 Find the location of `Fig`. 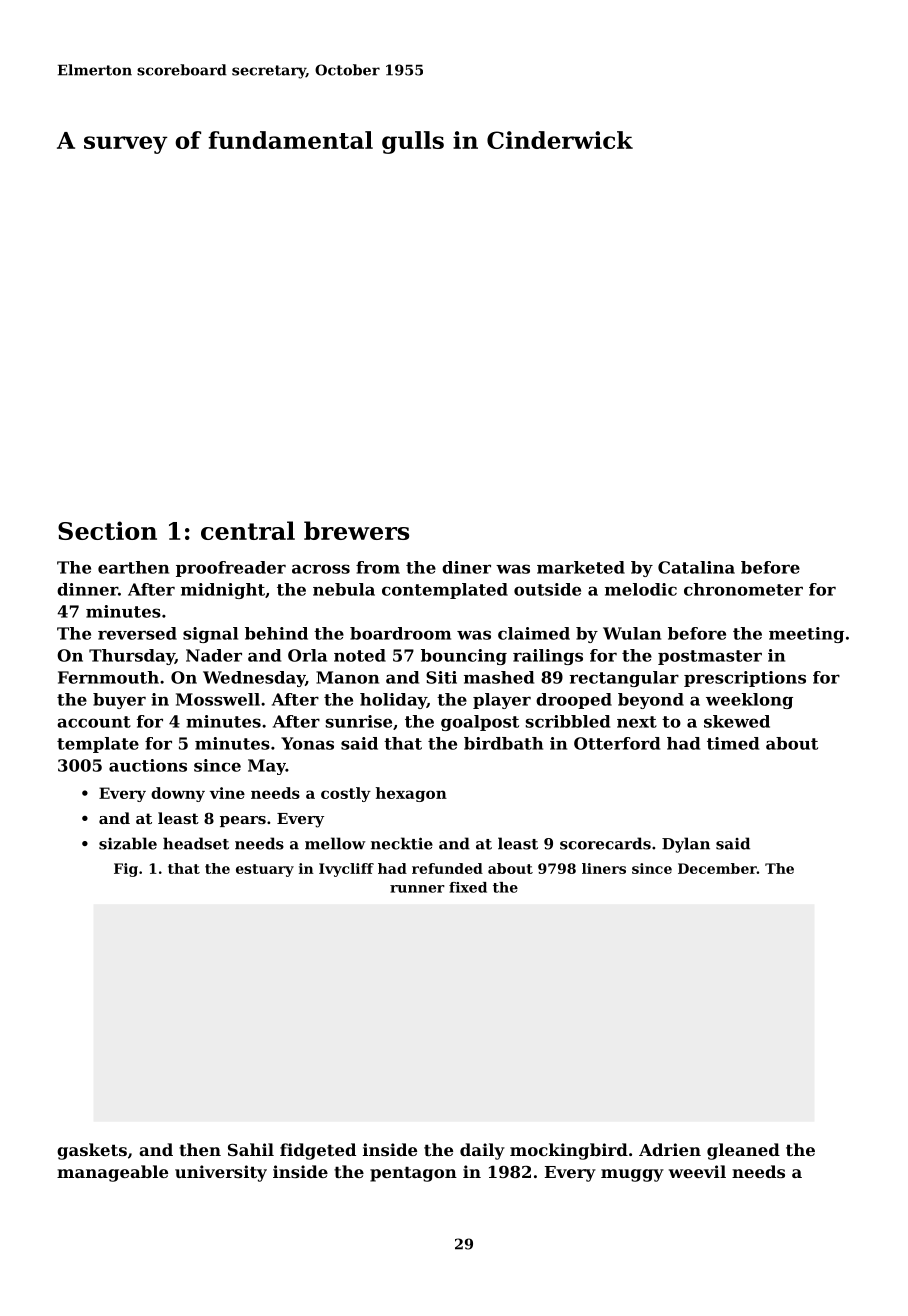

Fig is located at coordinates (126, 870).
